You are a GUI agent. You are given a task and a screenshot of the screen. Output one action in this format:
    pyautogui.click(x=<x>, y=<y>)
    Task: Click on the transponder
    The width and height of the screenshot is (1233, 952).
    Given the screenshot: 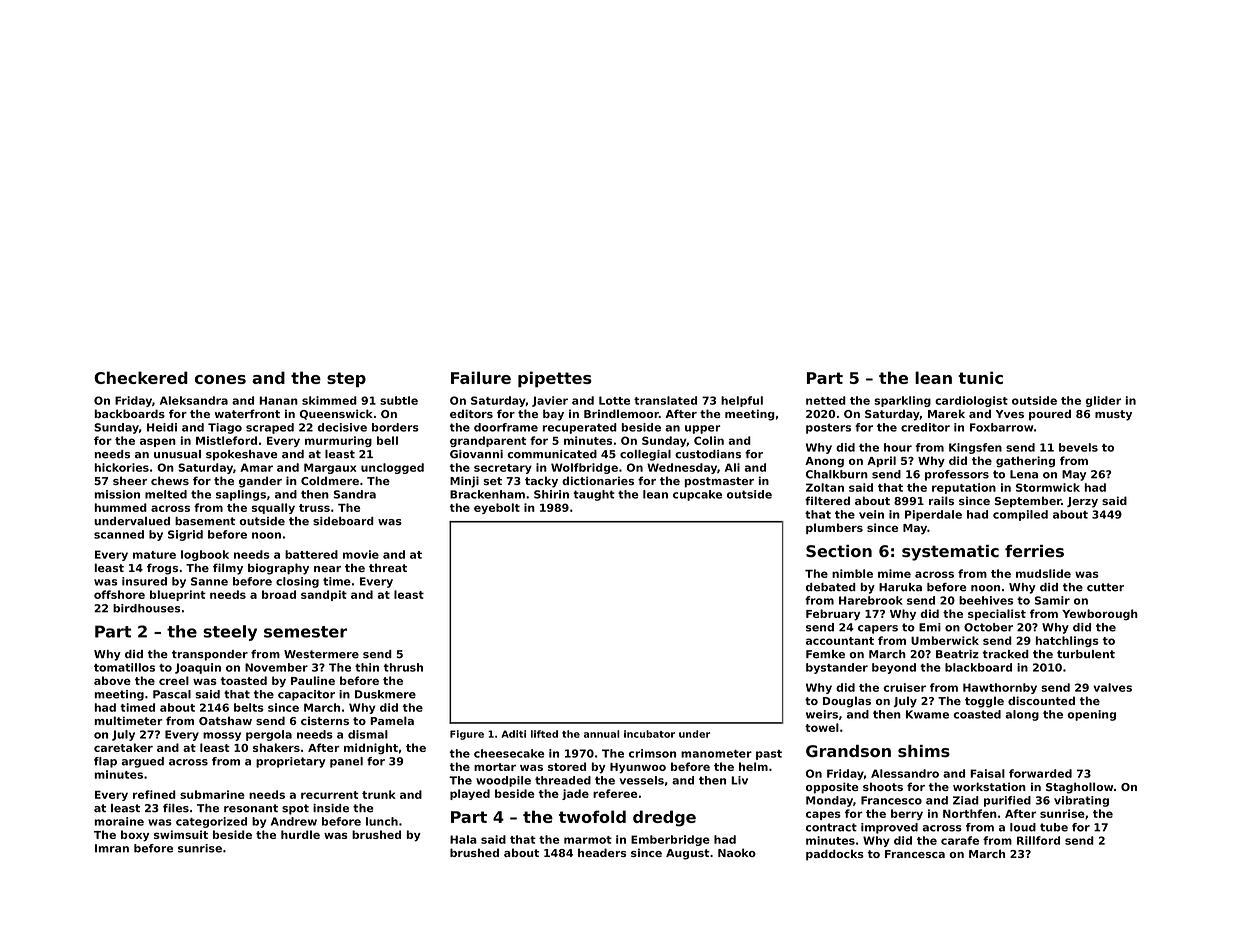 What is the action you would take?
    pyautogui.click(x=210, y=655)
